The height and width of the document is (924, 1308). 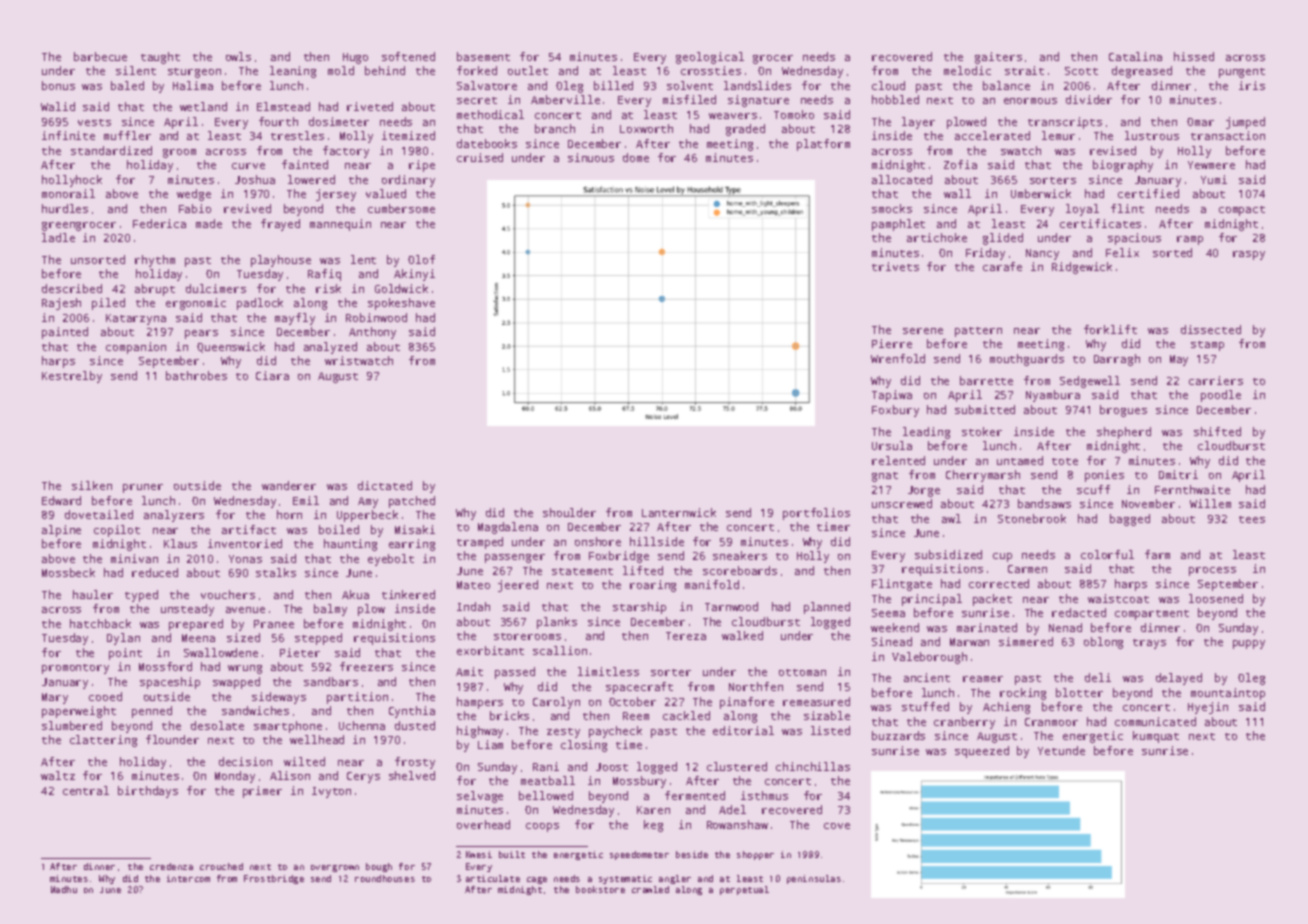 I want to click on Yewmere, so click(x=1211, y=165).
